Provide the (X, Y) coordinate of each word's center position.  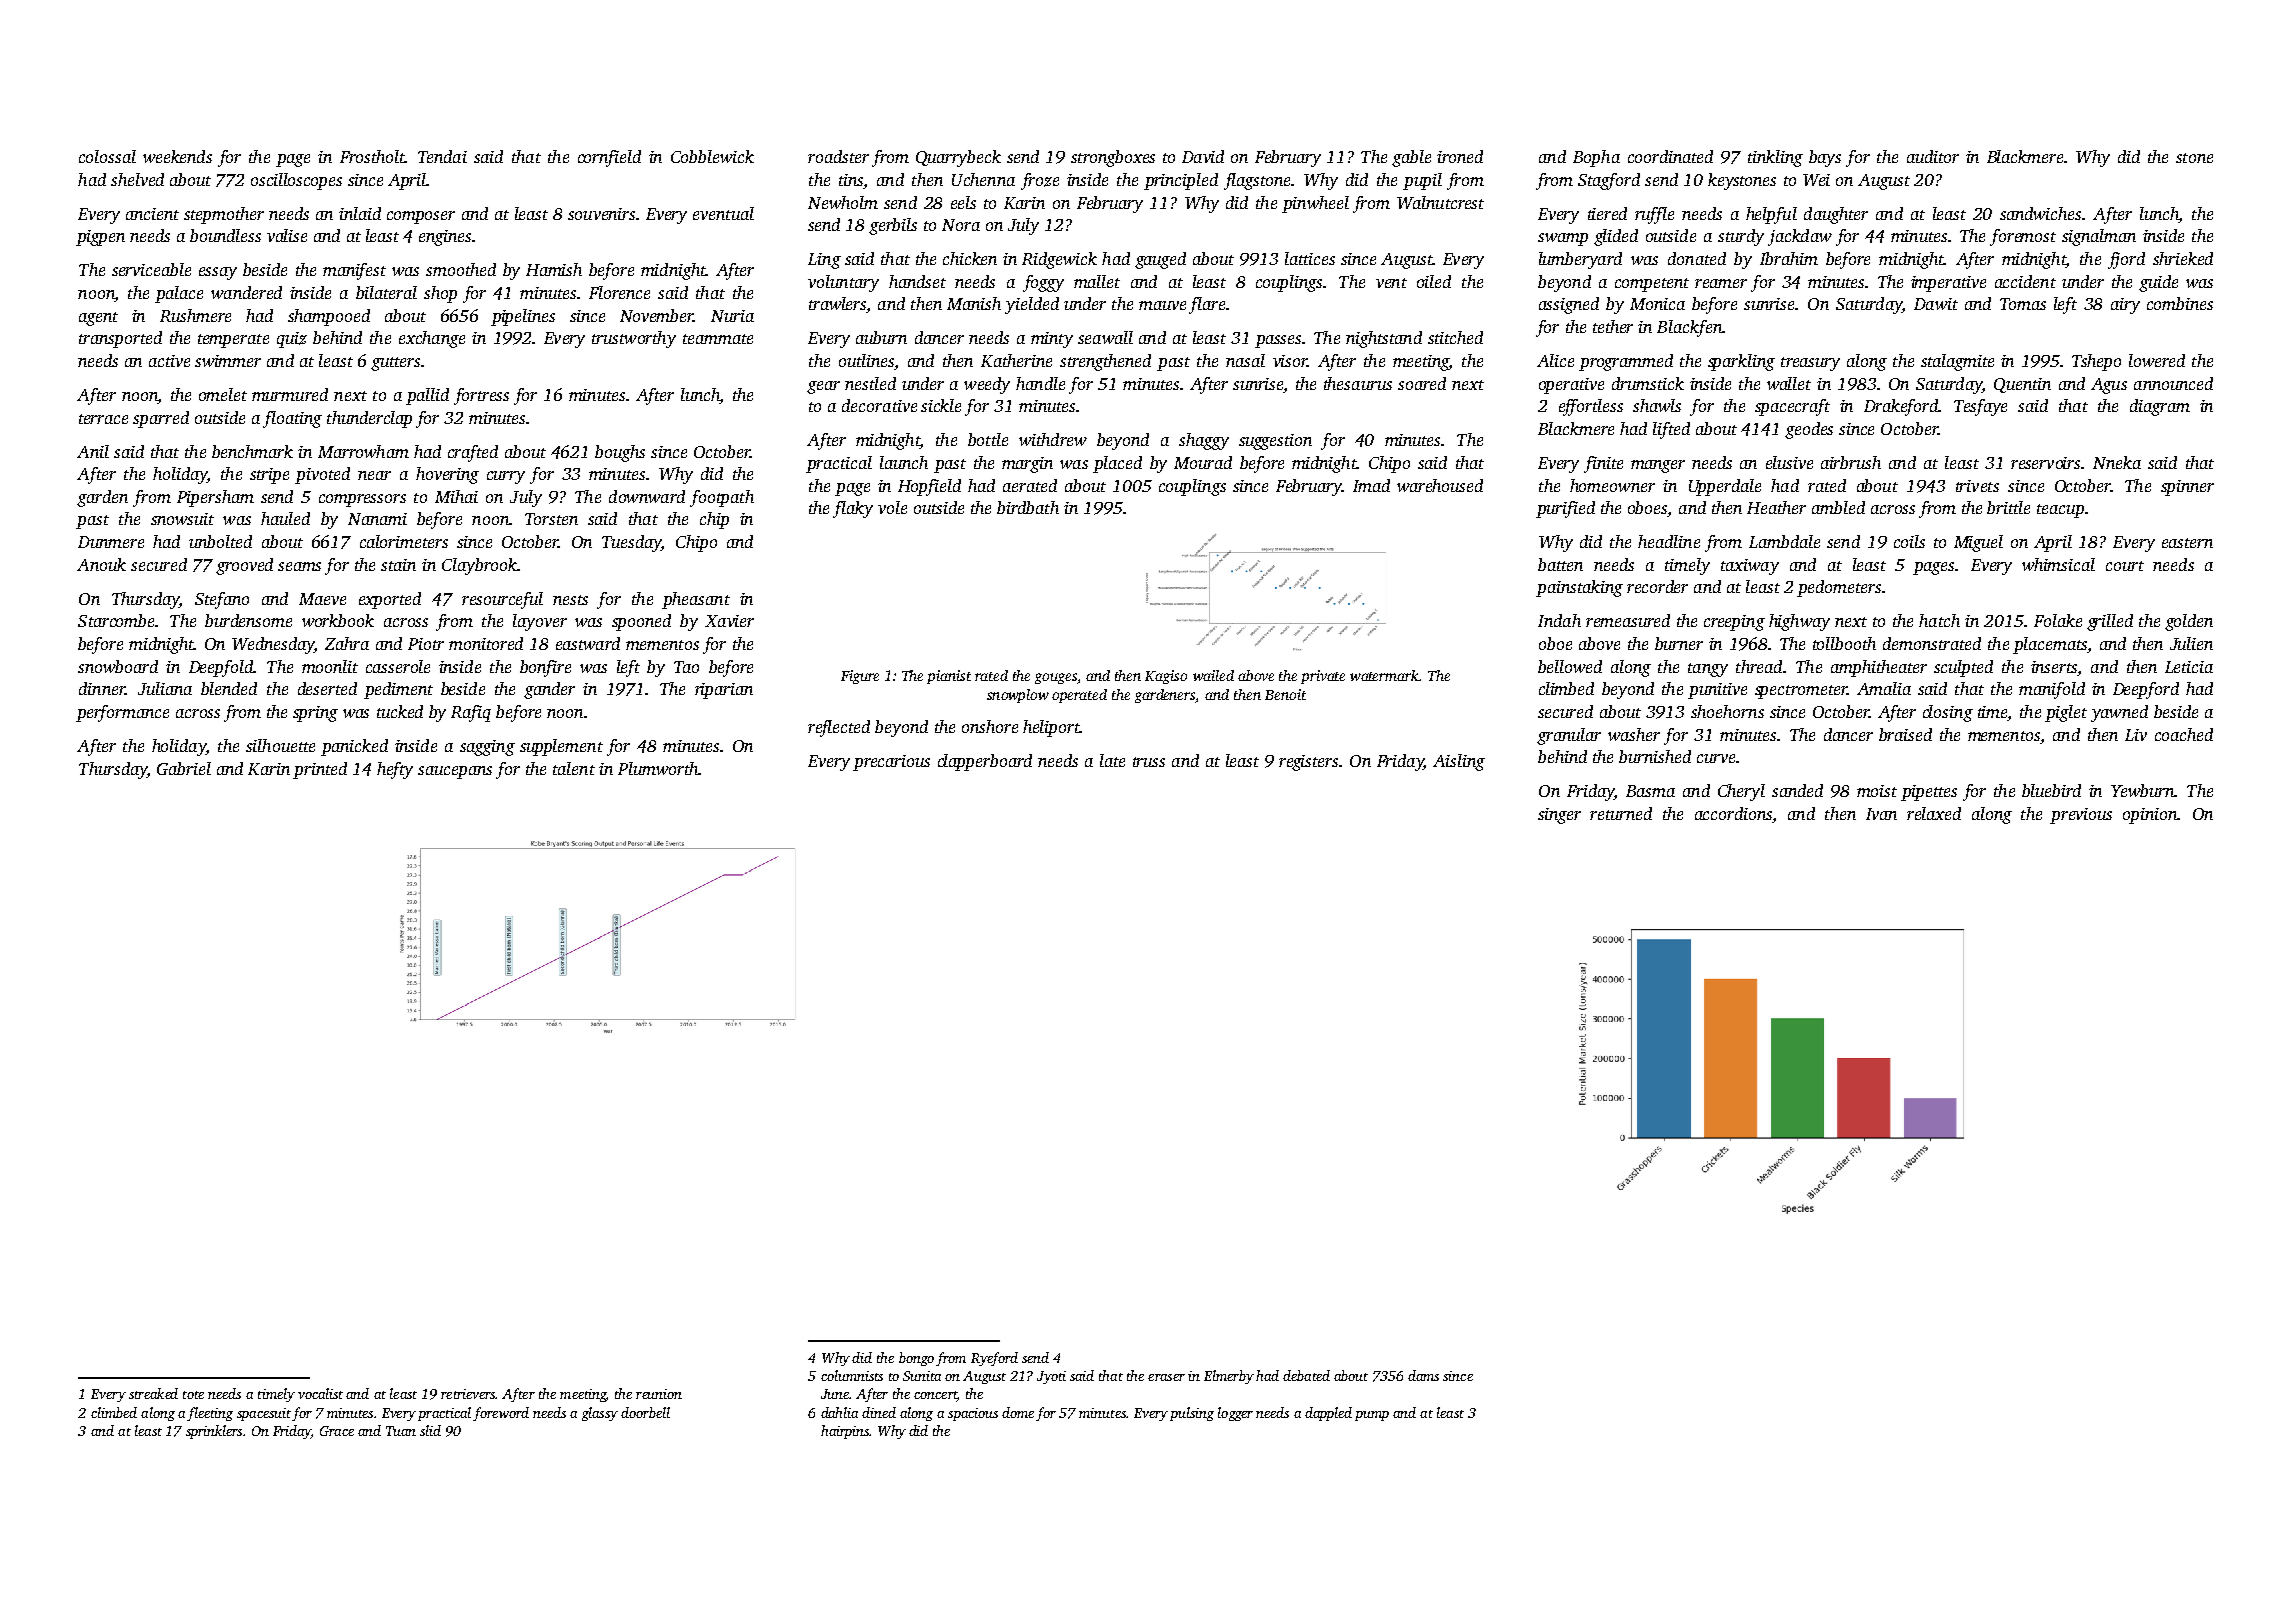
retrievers (468, 1394)
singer (1559, 816)
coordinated (1670, 156)
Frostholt (372, 156)
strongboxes (1113, 158)
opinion (2150, 816)
